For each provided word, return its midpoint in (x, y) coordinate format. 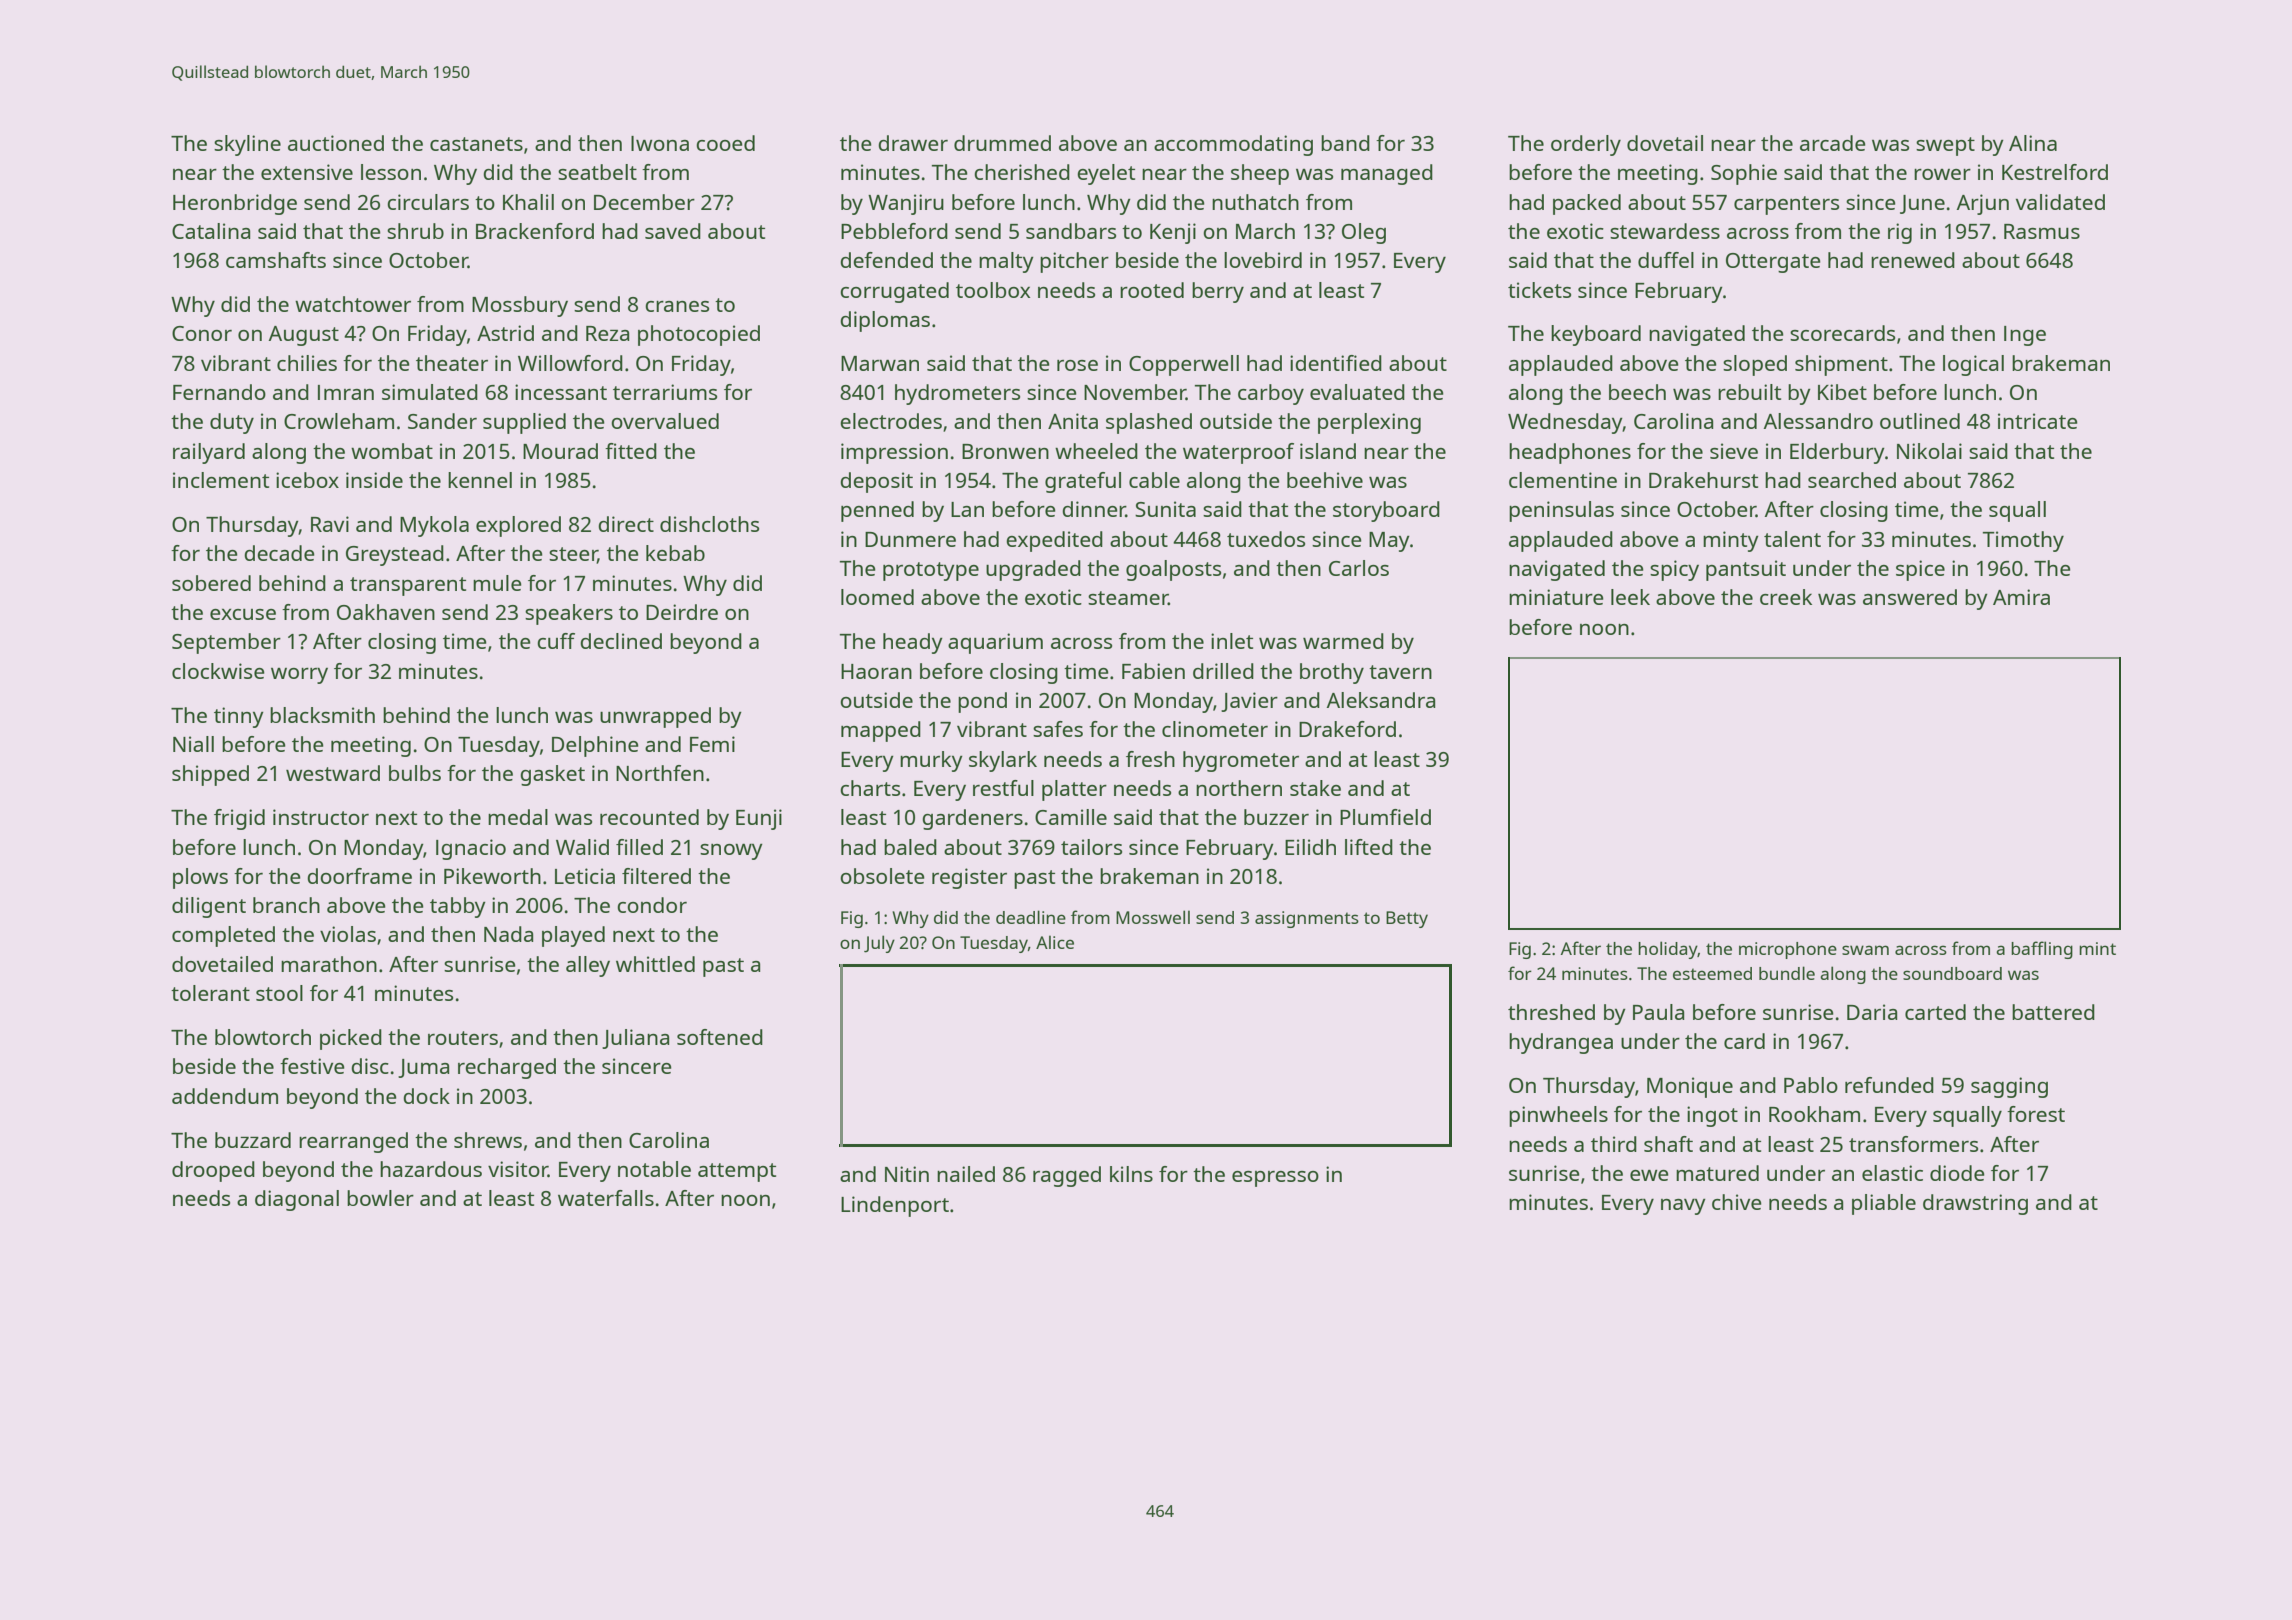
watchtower (353, 304)
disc (370, 1066)
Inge (2025, 336)
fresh (1150, 759)
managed (1387, 174)
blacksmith (322, 715)
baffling (2042, 950)
